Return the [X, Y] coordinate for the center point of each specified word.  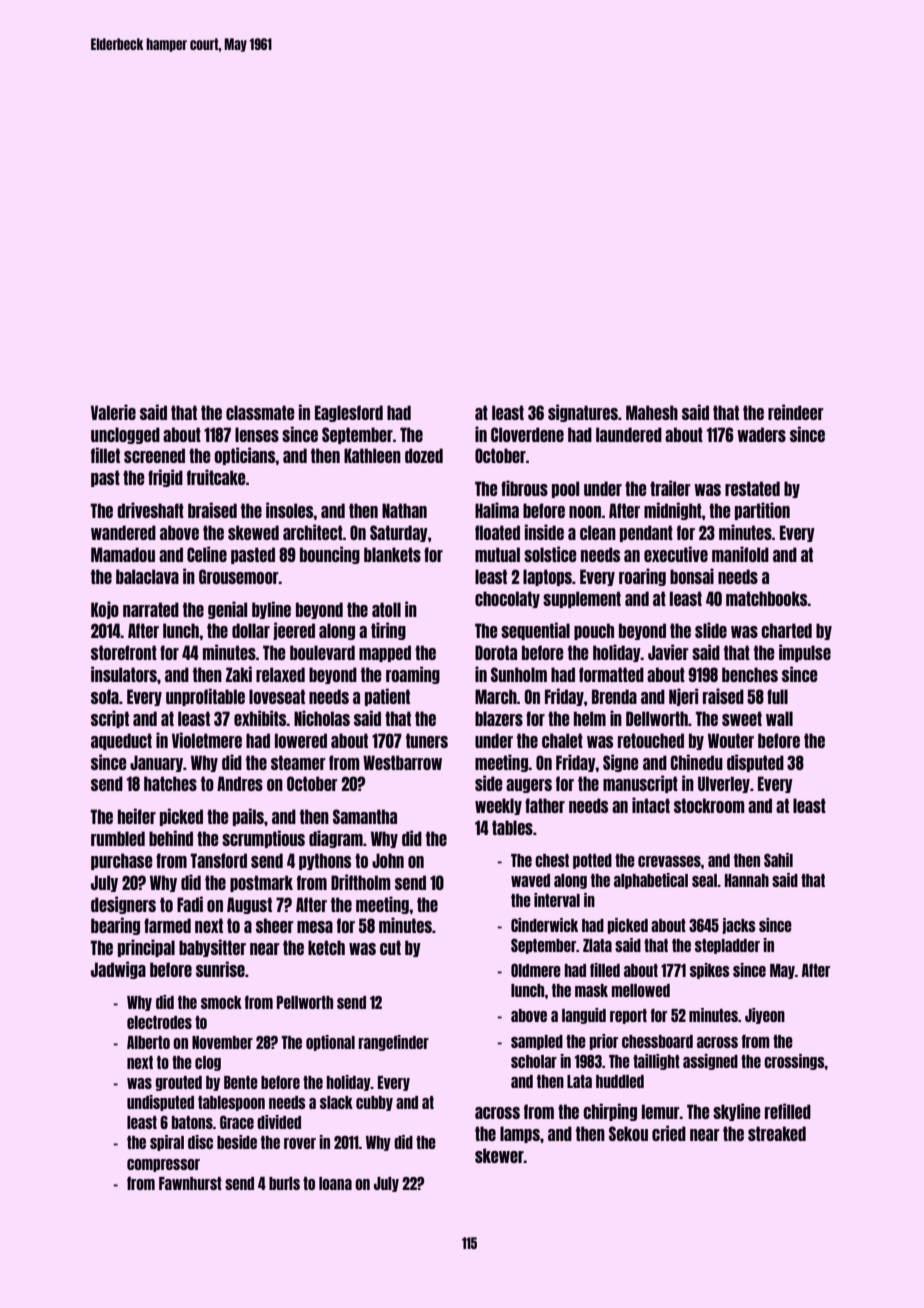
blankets [392, 554]
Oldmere [536, 970]
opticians [244, 456]
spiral [167, 1143]
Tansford [218, 860]
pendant [646, 533]
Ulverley [724, 784]
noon [585, 512]
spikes [710, 971]
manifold [740, 554]
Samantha [365, 816]
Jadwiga [118, 970]
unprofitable [205, 697]
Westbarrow [402, 762]
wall [779, 718]
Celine [207, 554]
